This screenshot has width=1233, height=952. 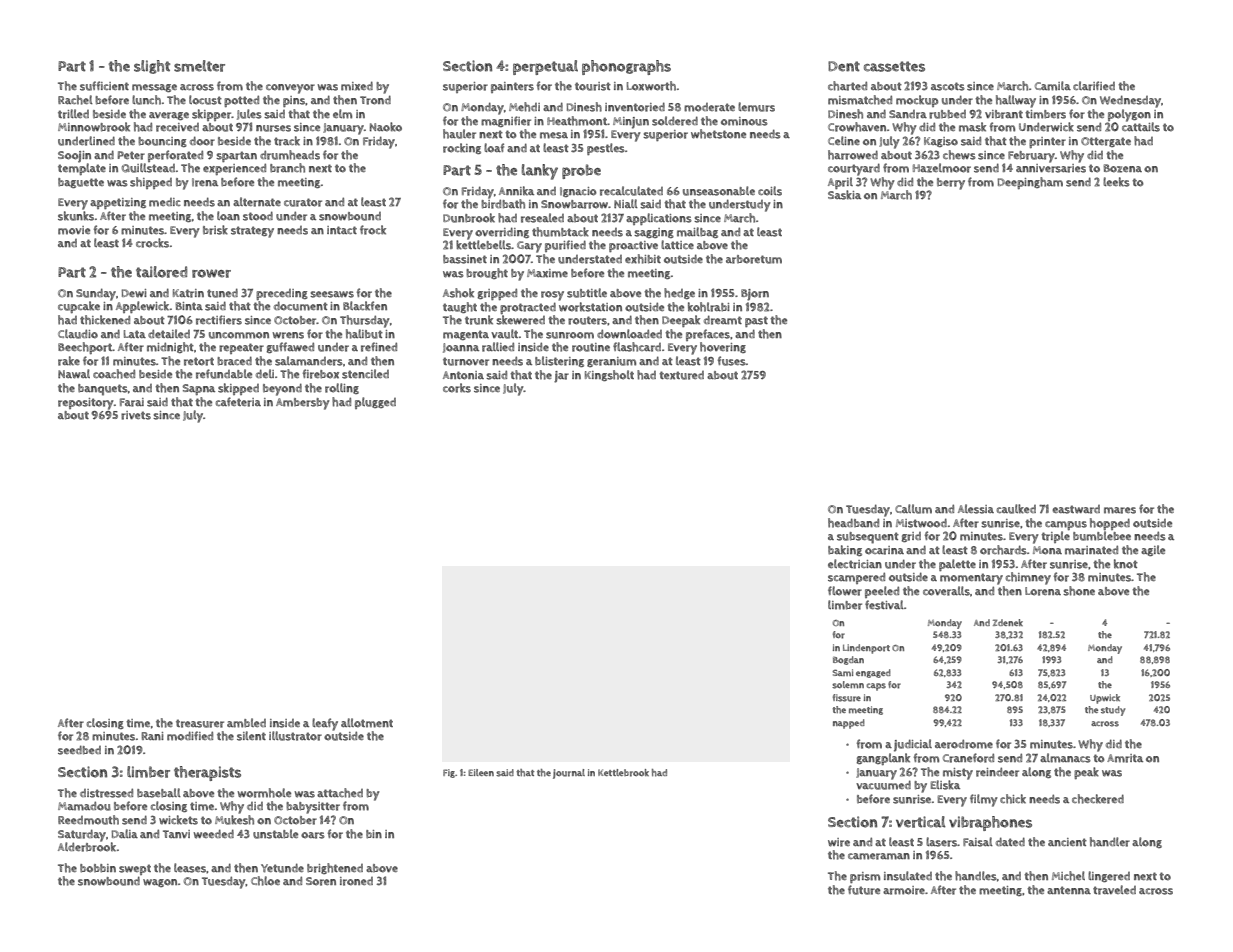 I want to click on journal, so click(x=569, y=774).
